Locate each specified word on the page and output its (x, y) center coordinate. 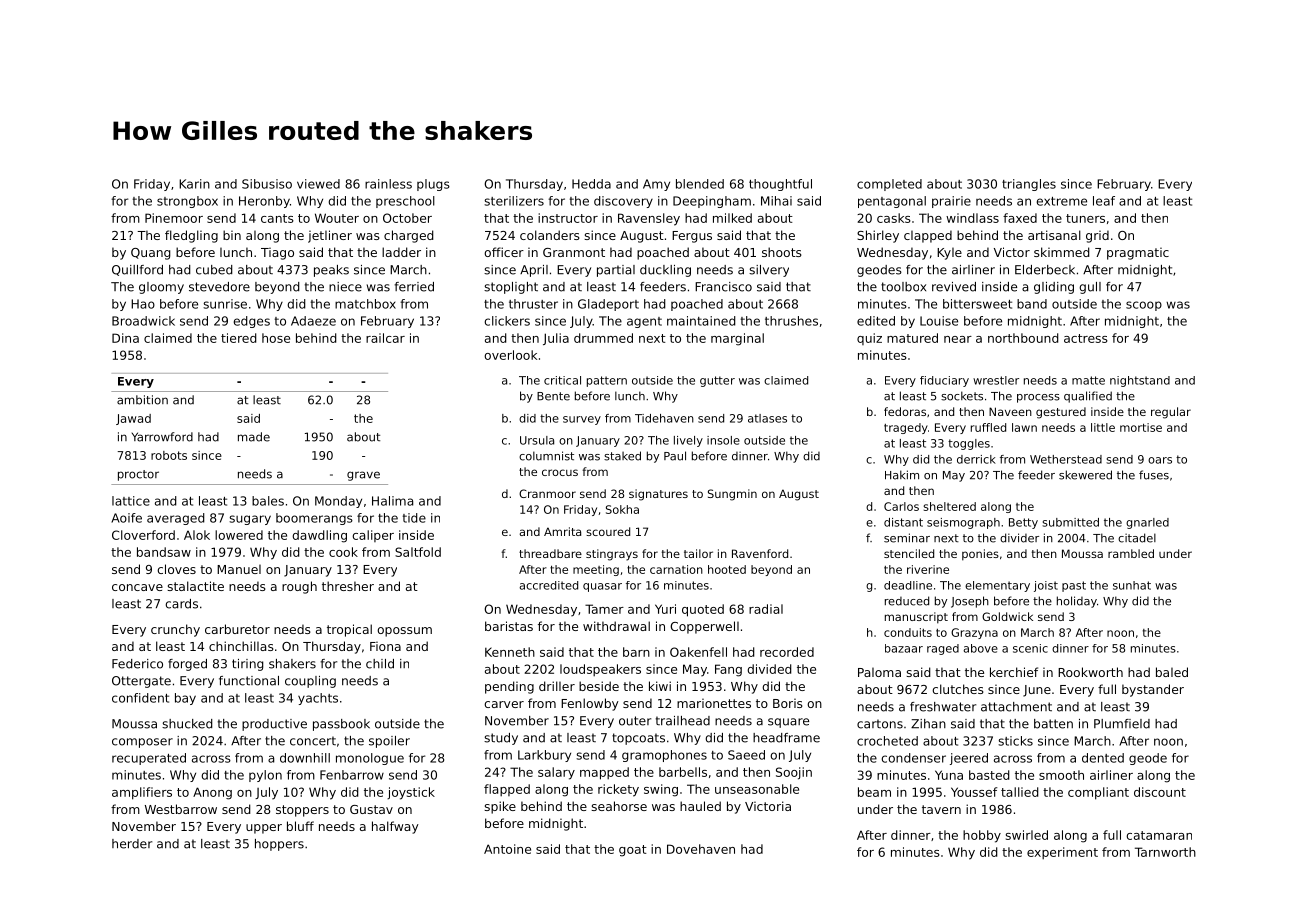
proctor (138, 475)
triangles (1029, 185)
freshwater (943, 707)
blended (700, 184)
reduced (907, 601)
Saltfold (418, 552)
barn (636, 652)
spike (500, 807)
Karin (194, 184)
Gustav (371, 809)
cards (181, 604)
